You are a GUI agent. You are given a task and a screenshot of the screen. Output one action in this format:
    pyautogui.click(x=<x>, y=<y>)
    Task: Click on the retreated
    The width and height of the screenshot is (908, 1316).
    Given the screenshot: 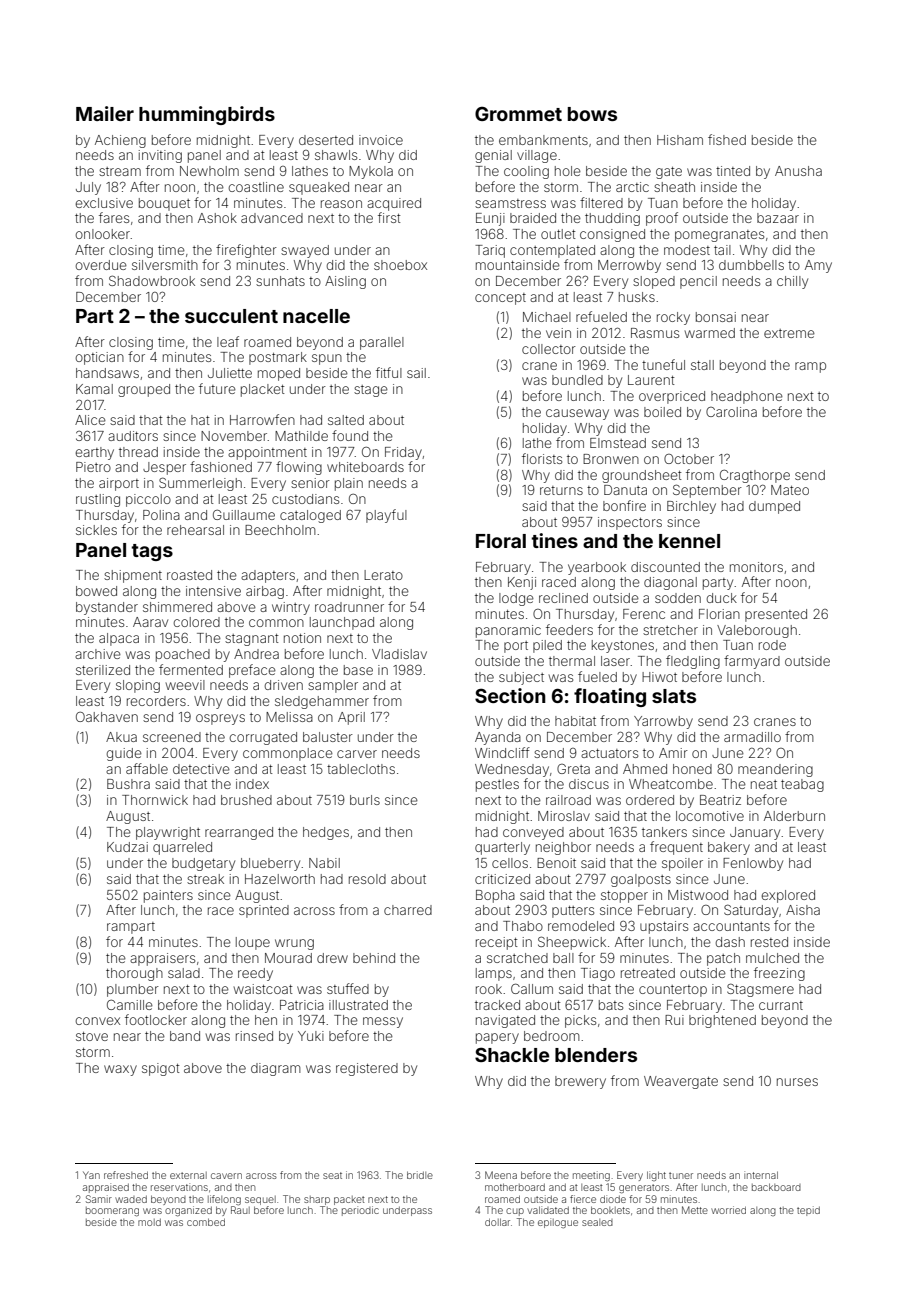 What is the action you would take?
    pyautogui.click(x=648, y=973)
